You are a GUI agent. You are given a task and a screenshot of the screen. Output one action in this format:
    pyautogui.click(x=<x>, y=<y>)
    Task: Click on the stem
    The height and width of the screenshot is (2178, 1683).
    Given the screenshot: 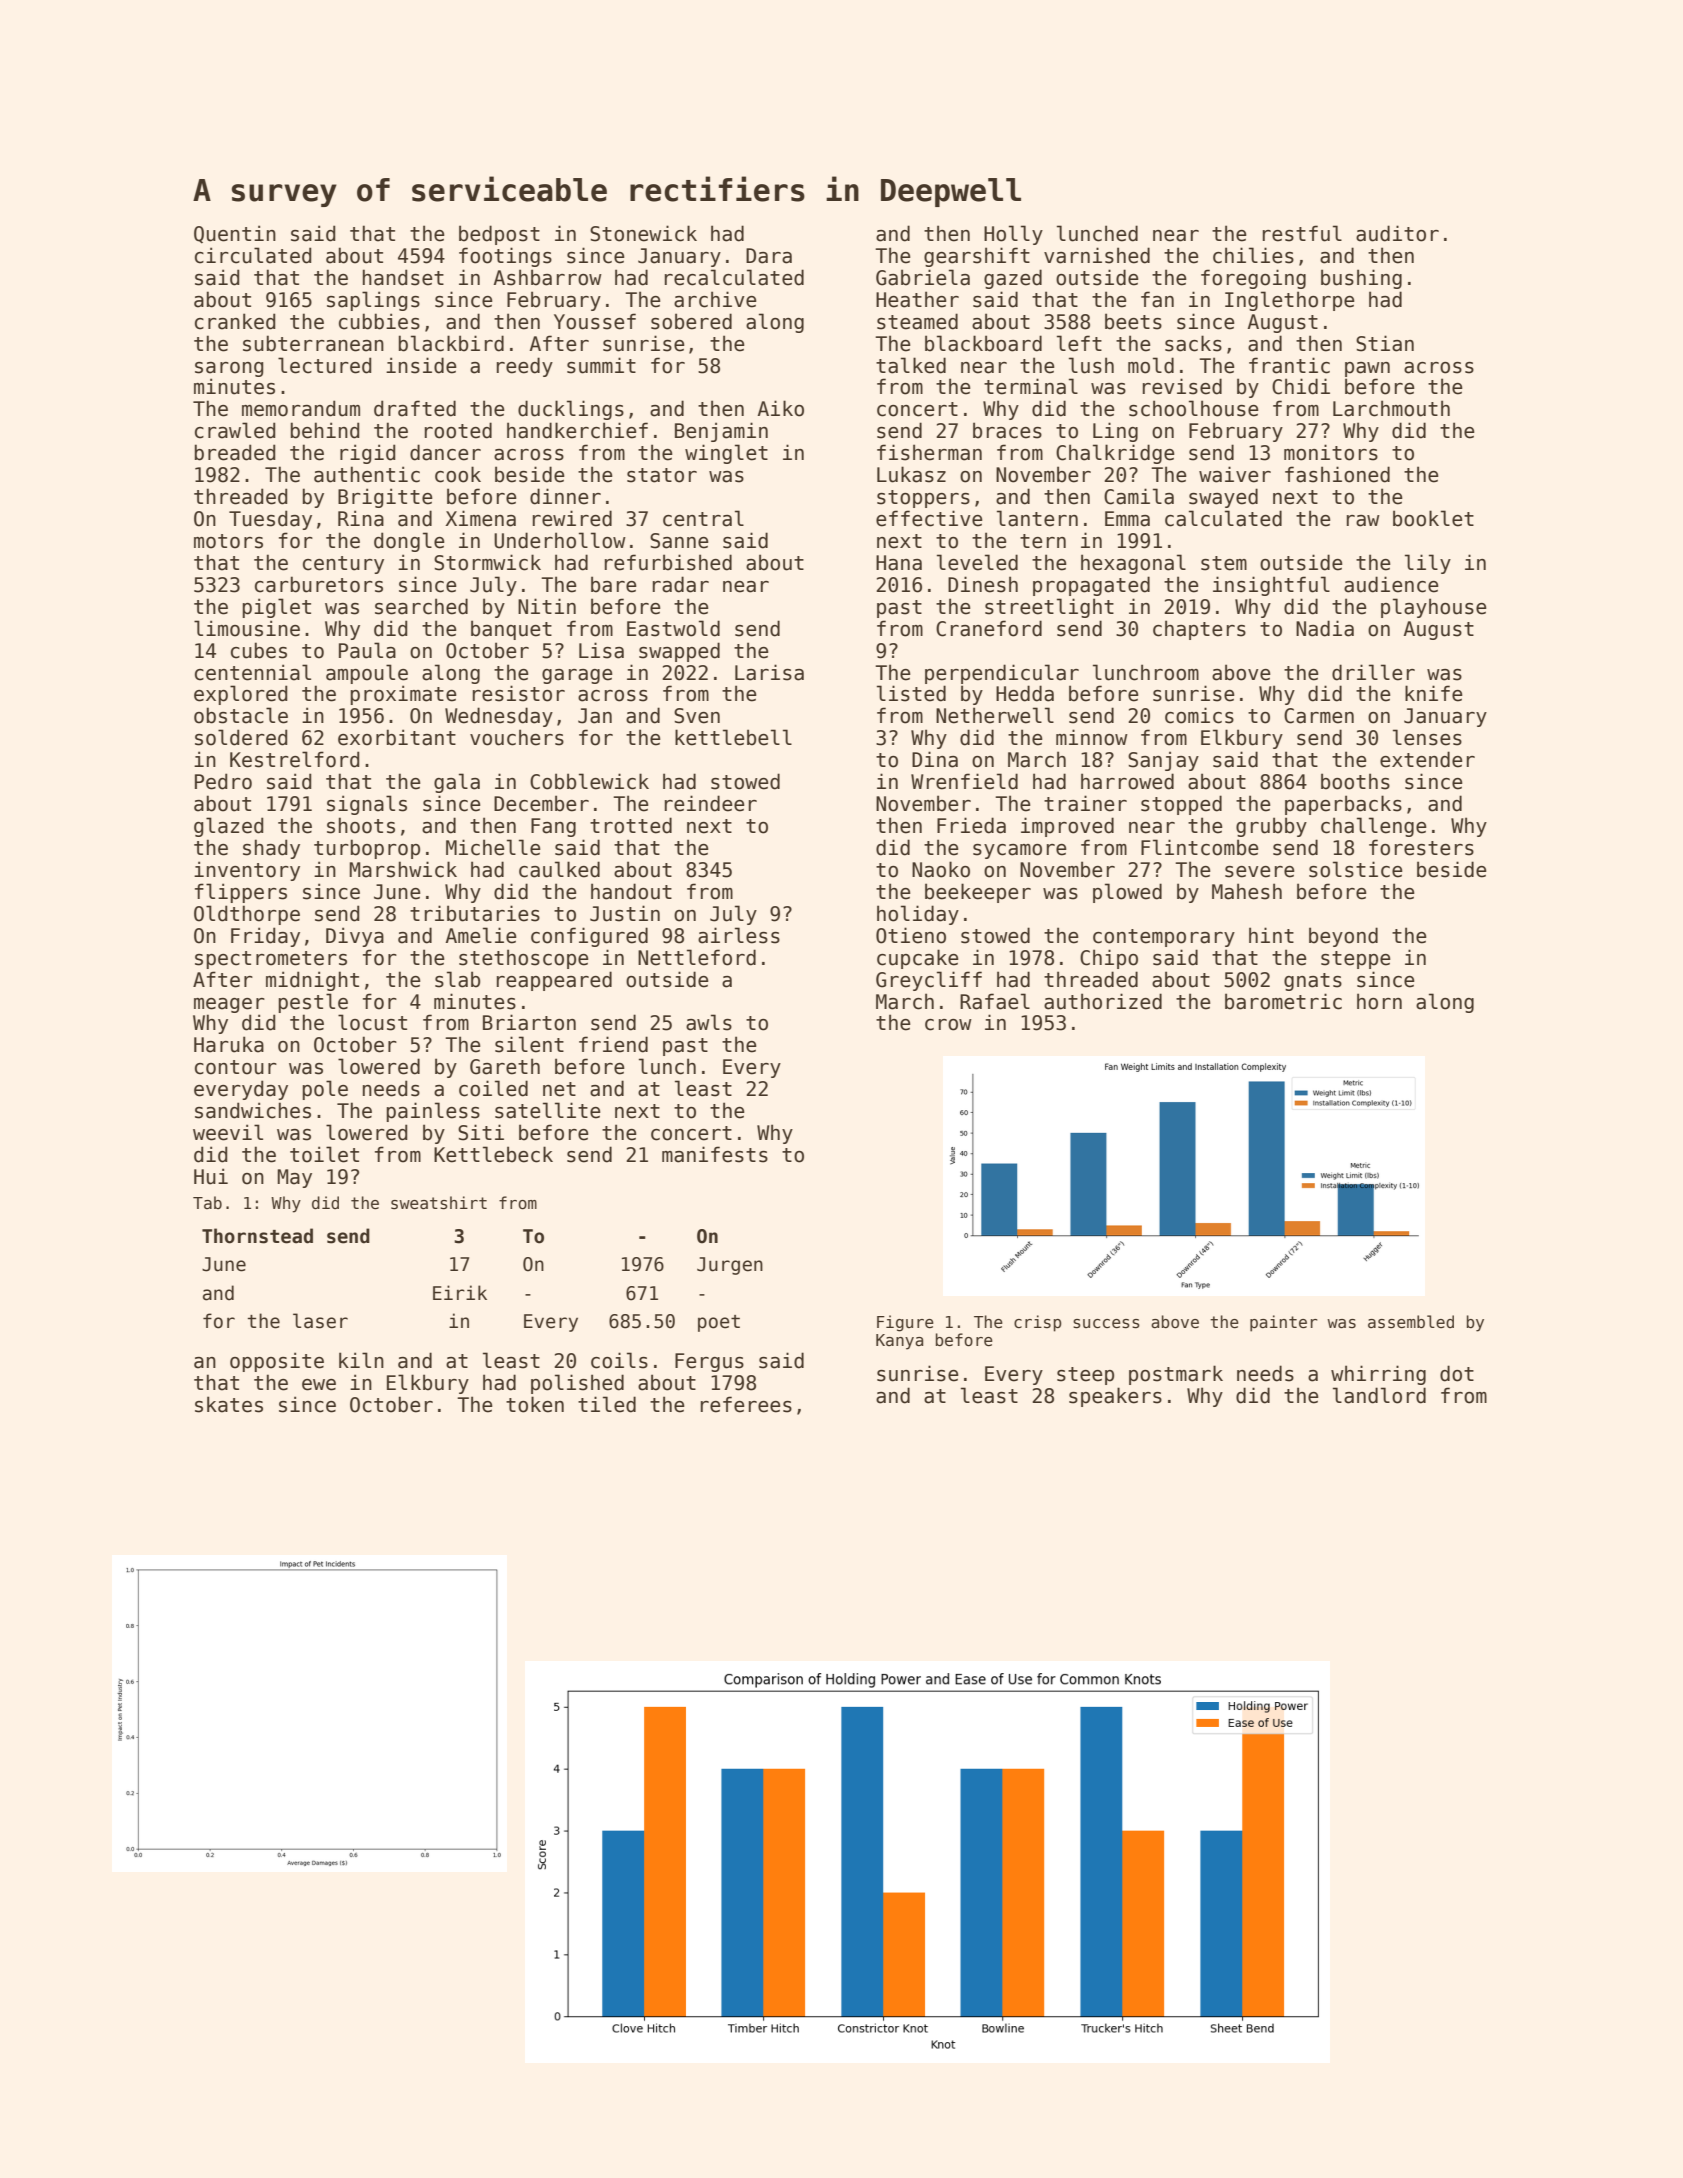 What is the action you would take?
    pyautogui.click(x=1224, y=563)
